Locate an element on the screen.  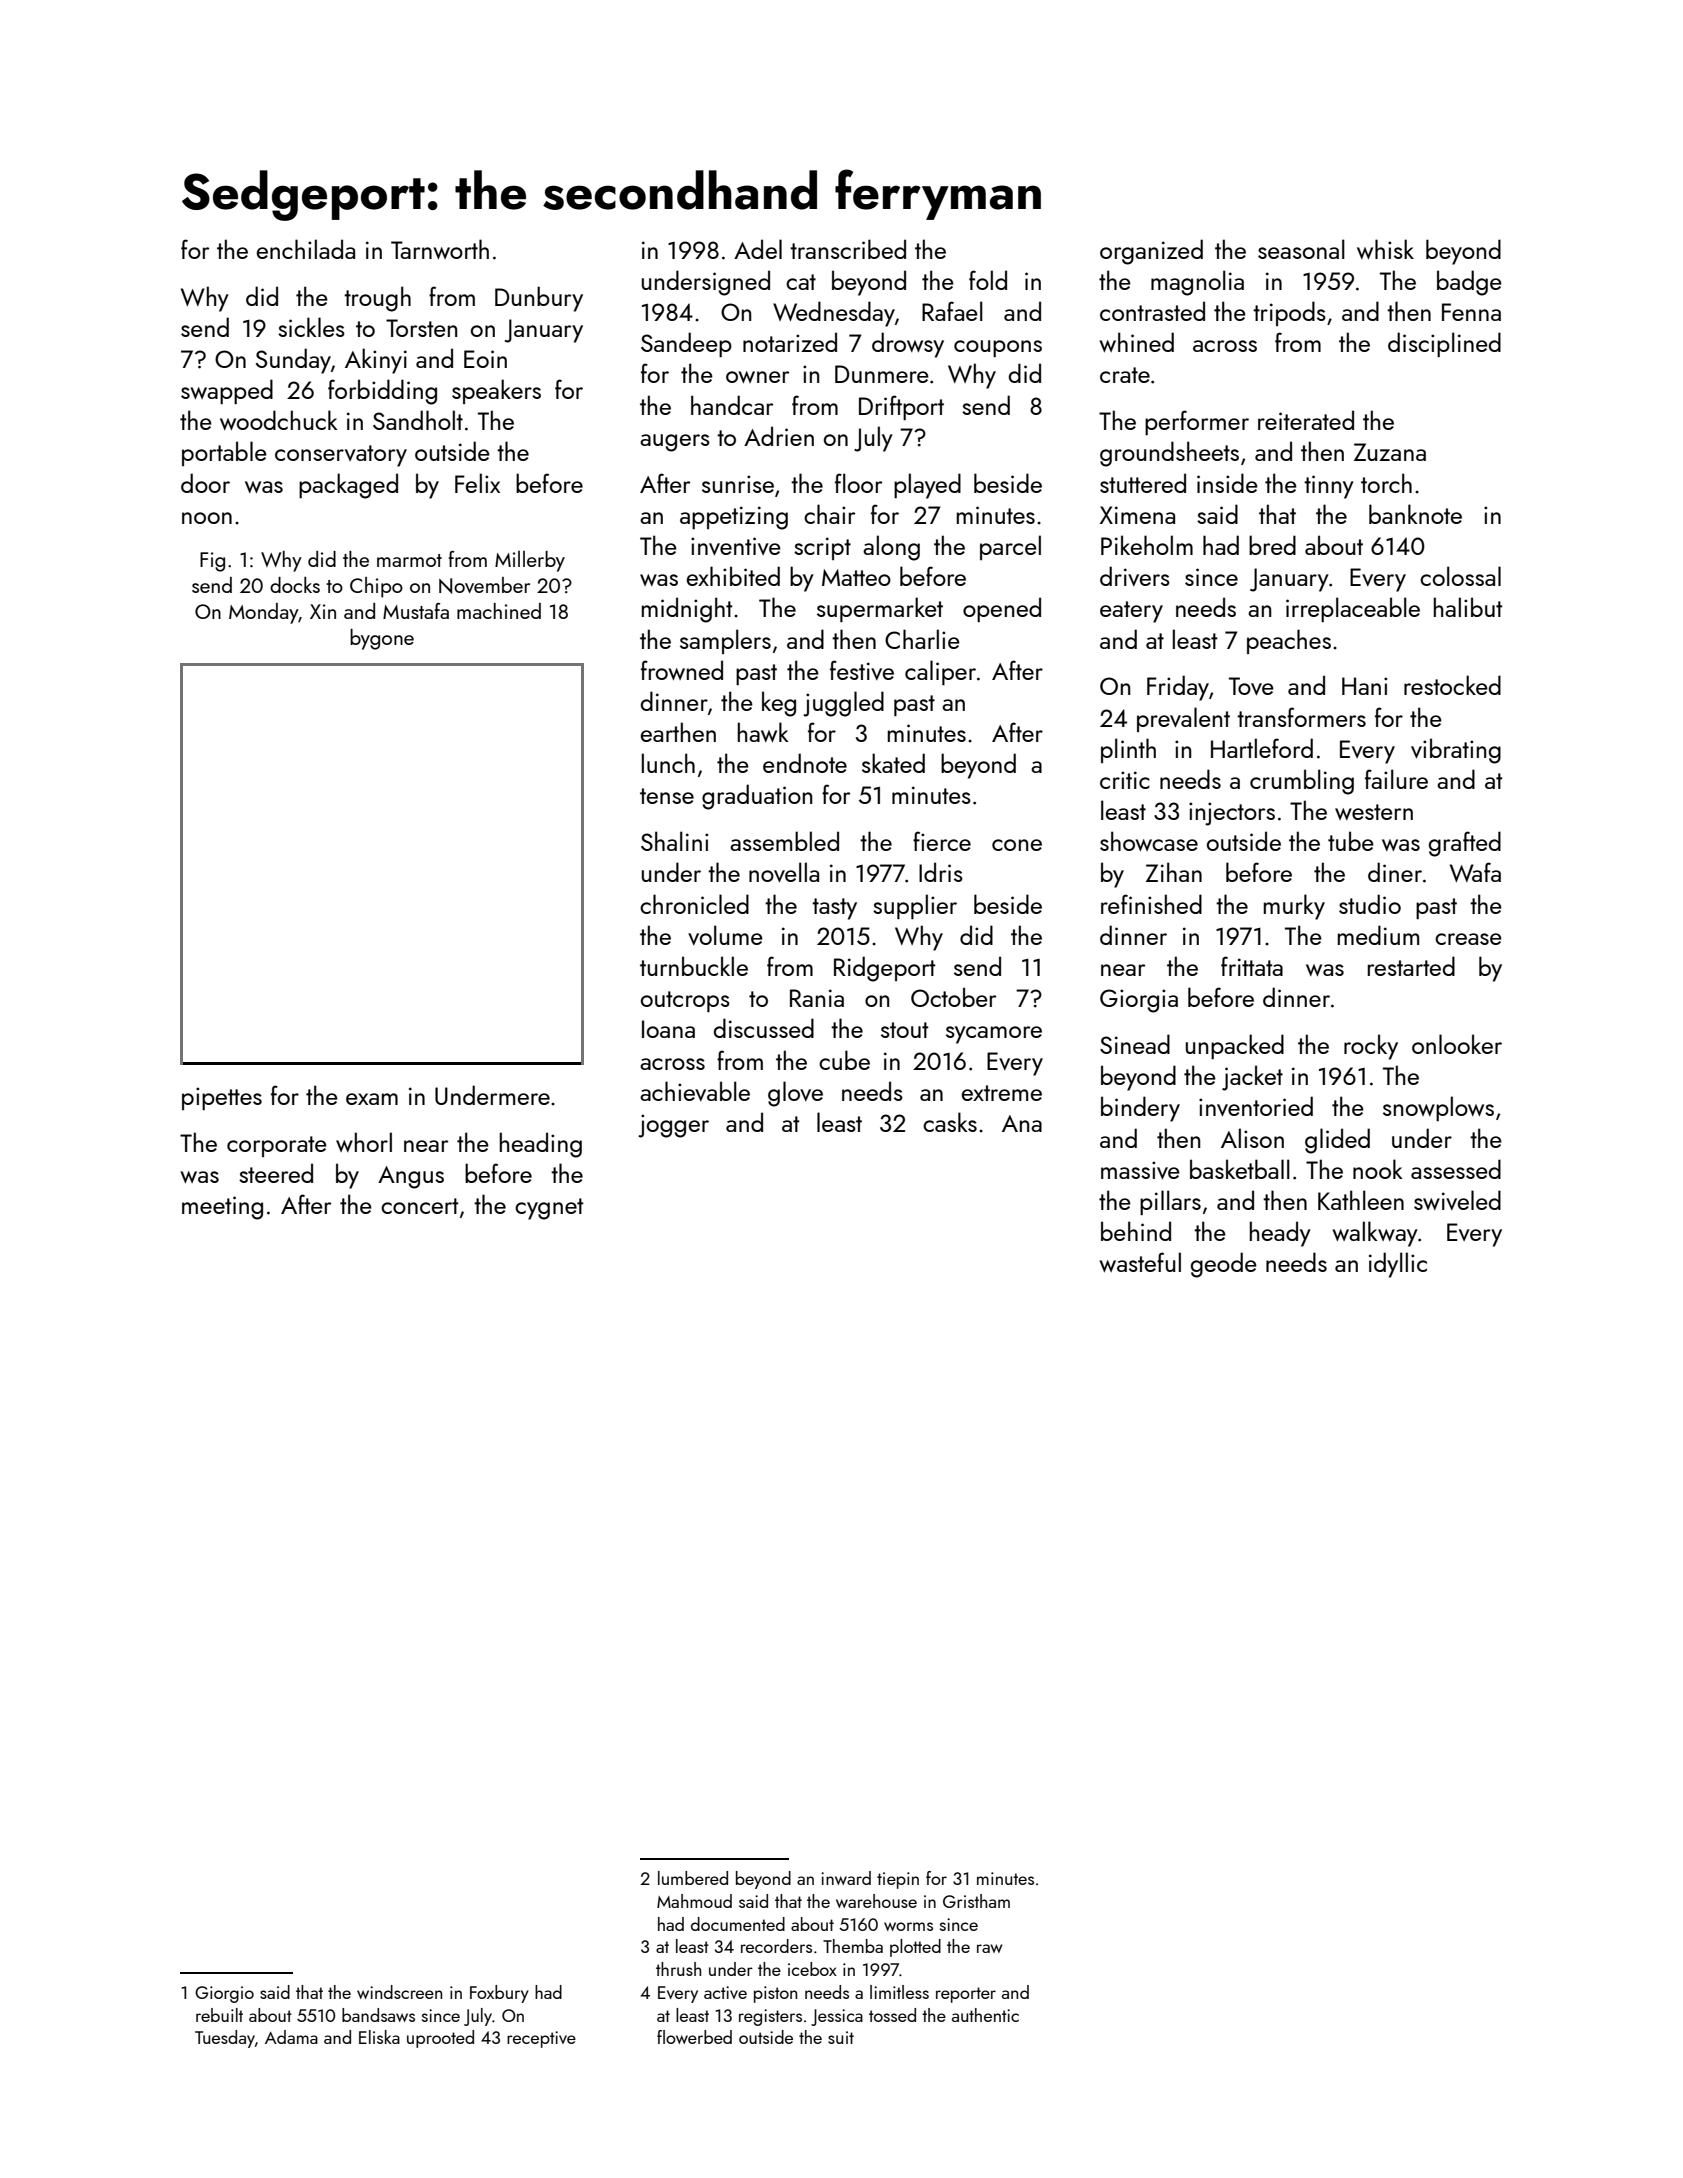
noon is located at coordinates (207, 518).
